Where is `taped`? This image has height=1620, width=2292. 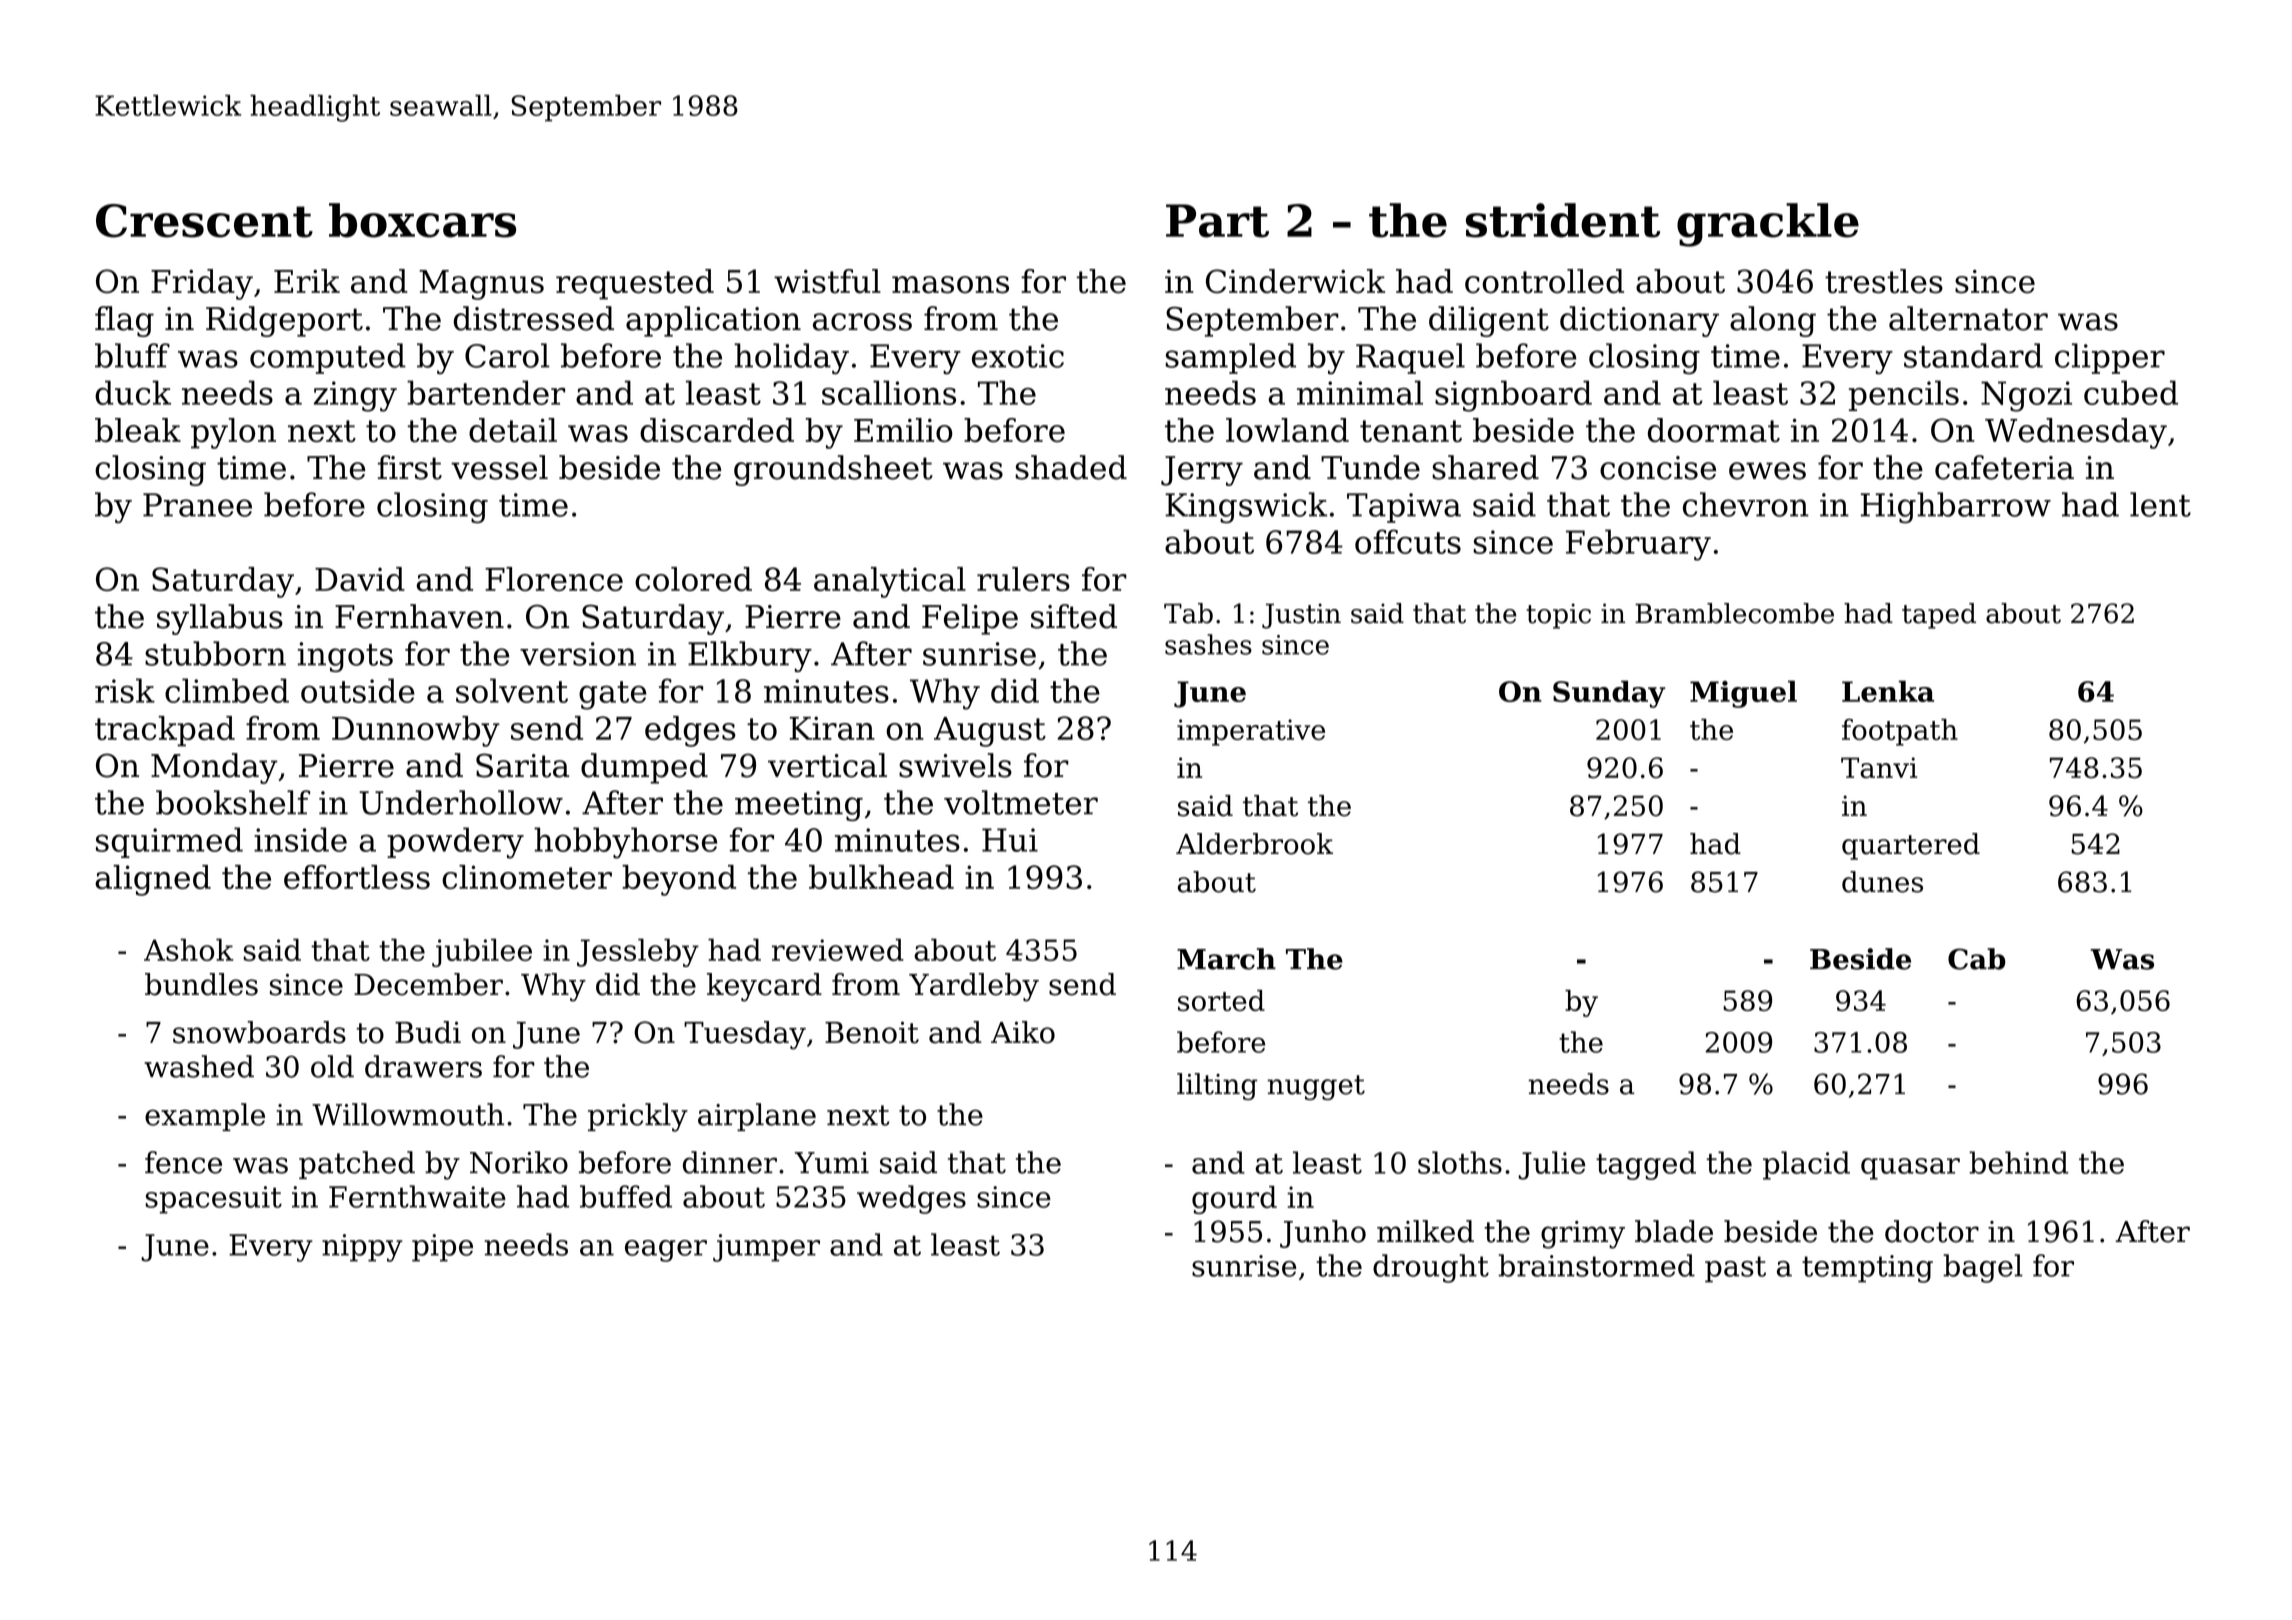 taped is located at coordinates (1939, 616).
